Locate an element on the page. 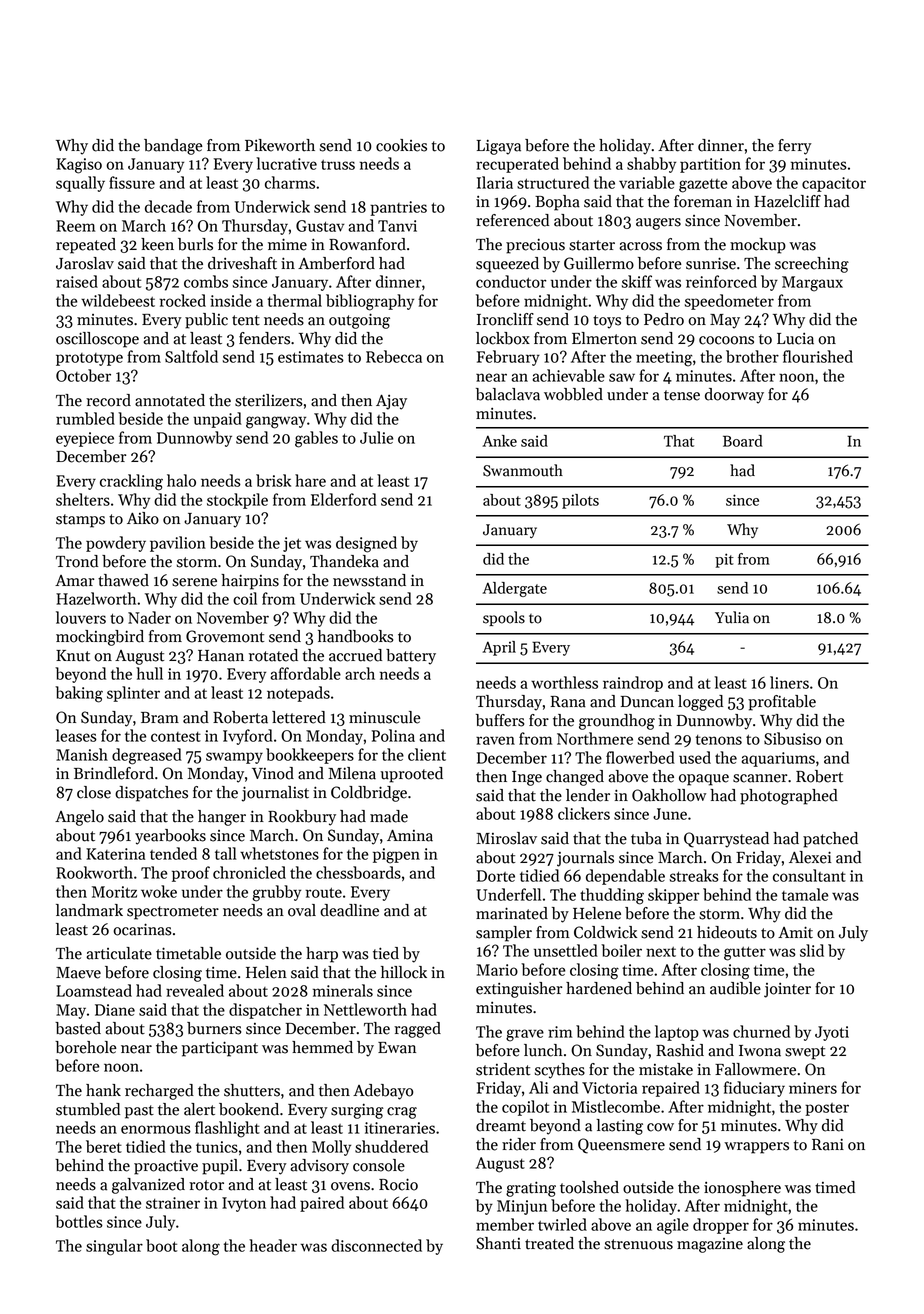 This page has width=924, height=1314. close is located at coordinates (94, 792).
